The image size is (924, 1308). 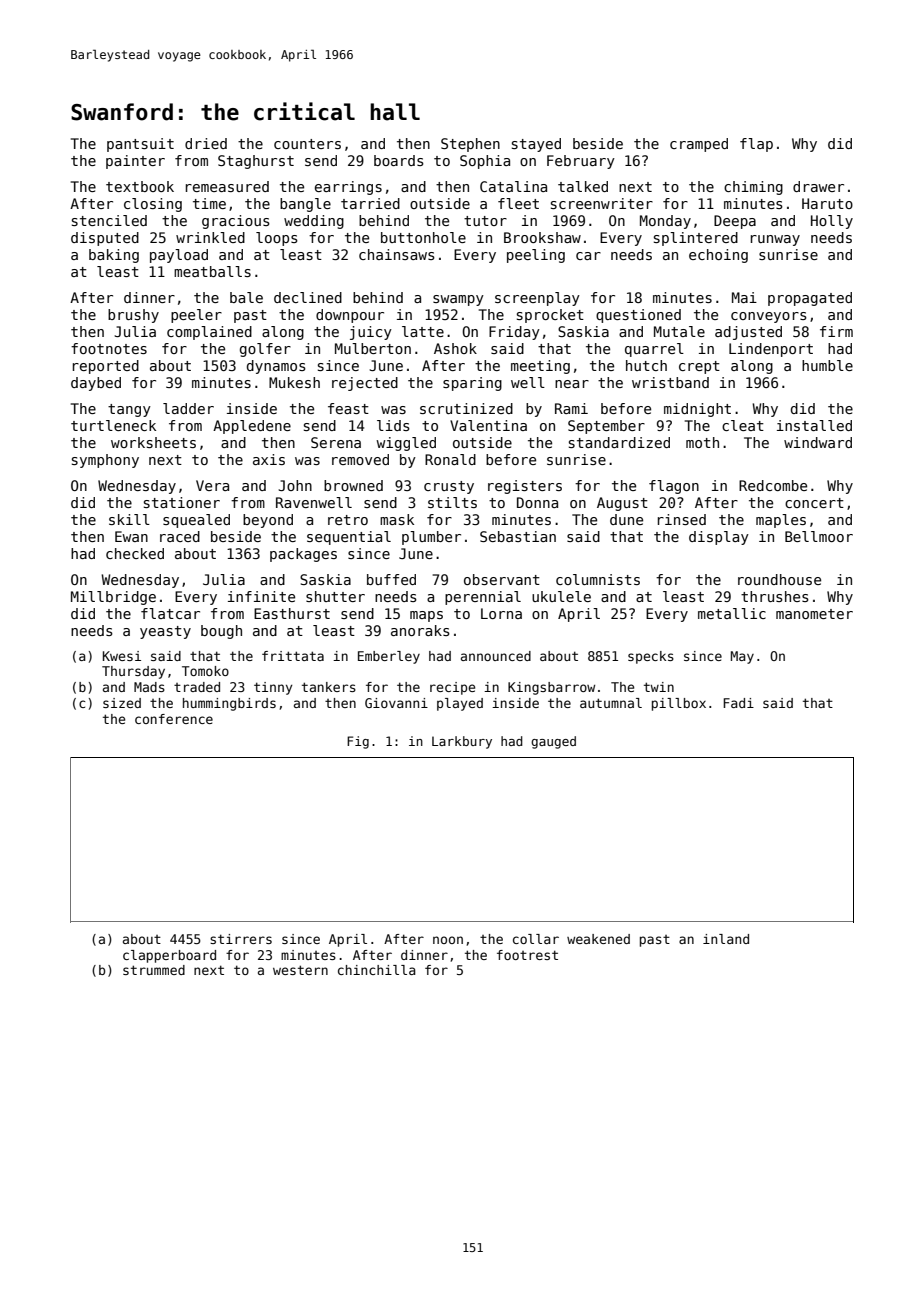 I want to click on noon, so click(x=448, y=940).
